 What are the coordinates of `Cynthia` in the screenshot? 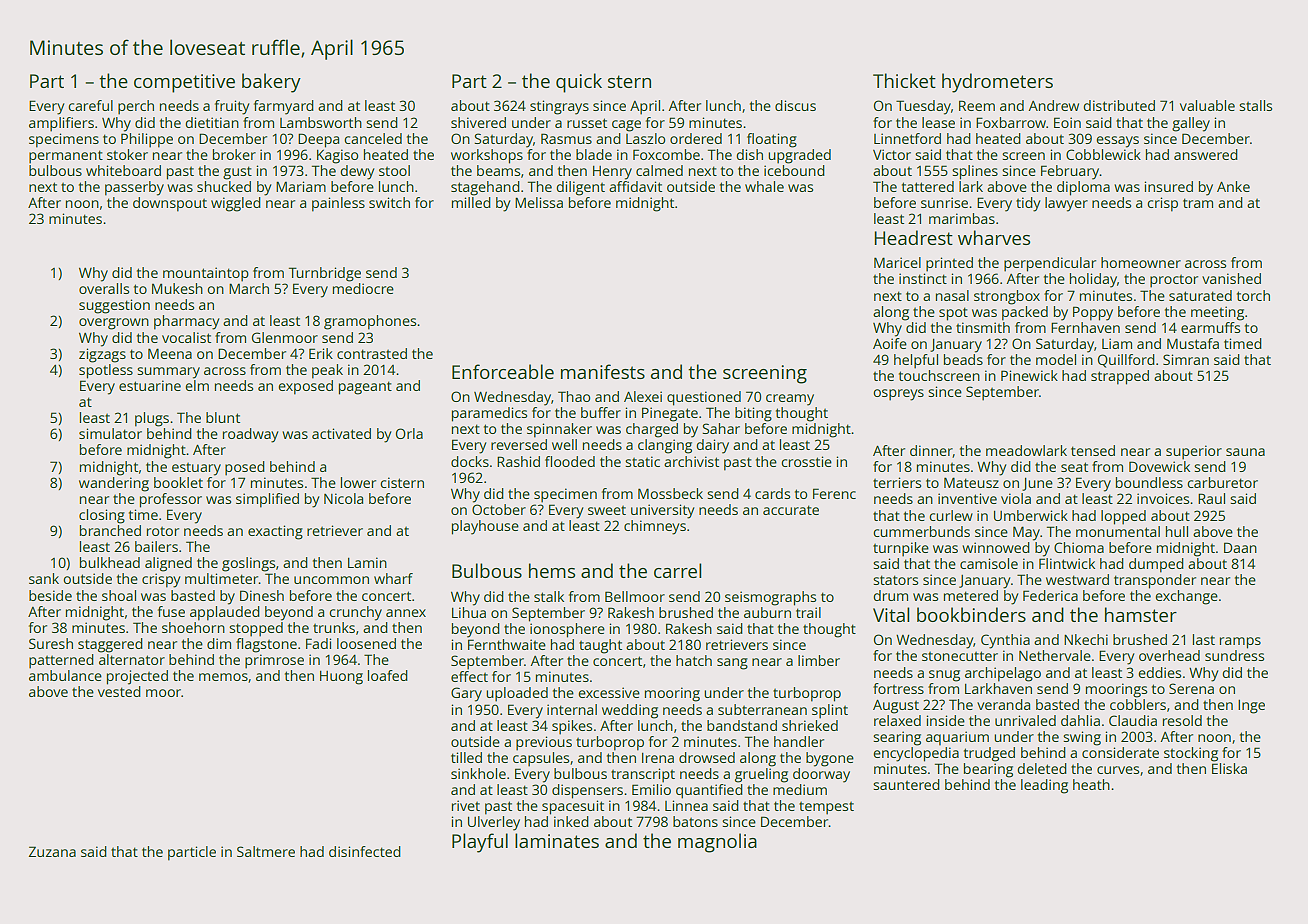 It's located at (1005, 641).
